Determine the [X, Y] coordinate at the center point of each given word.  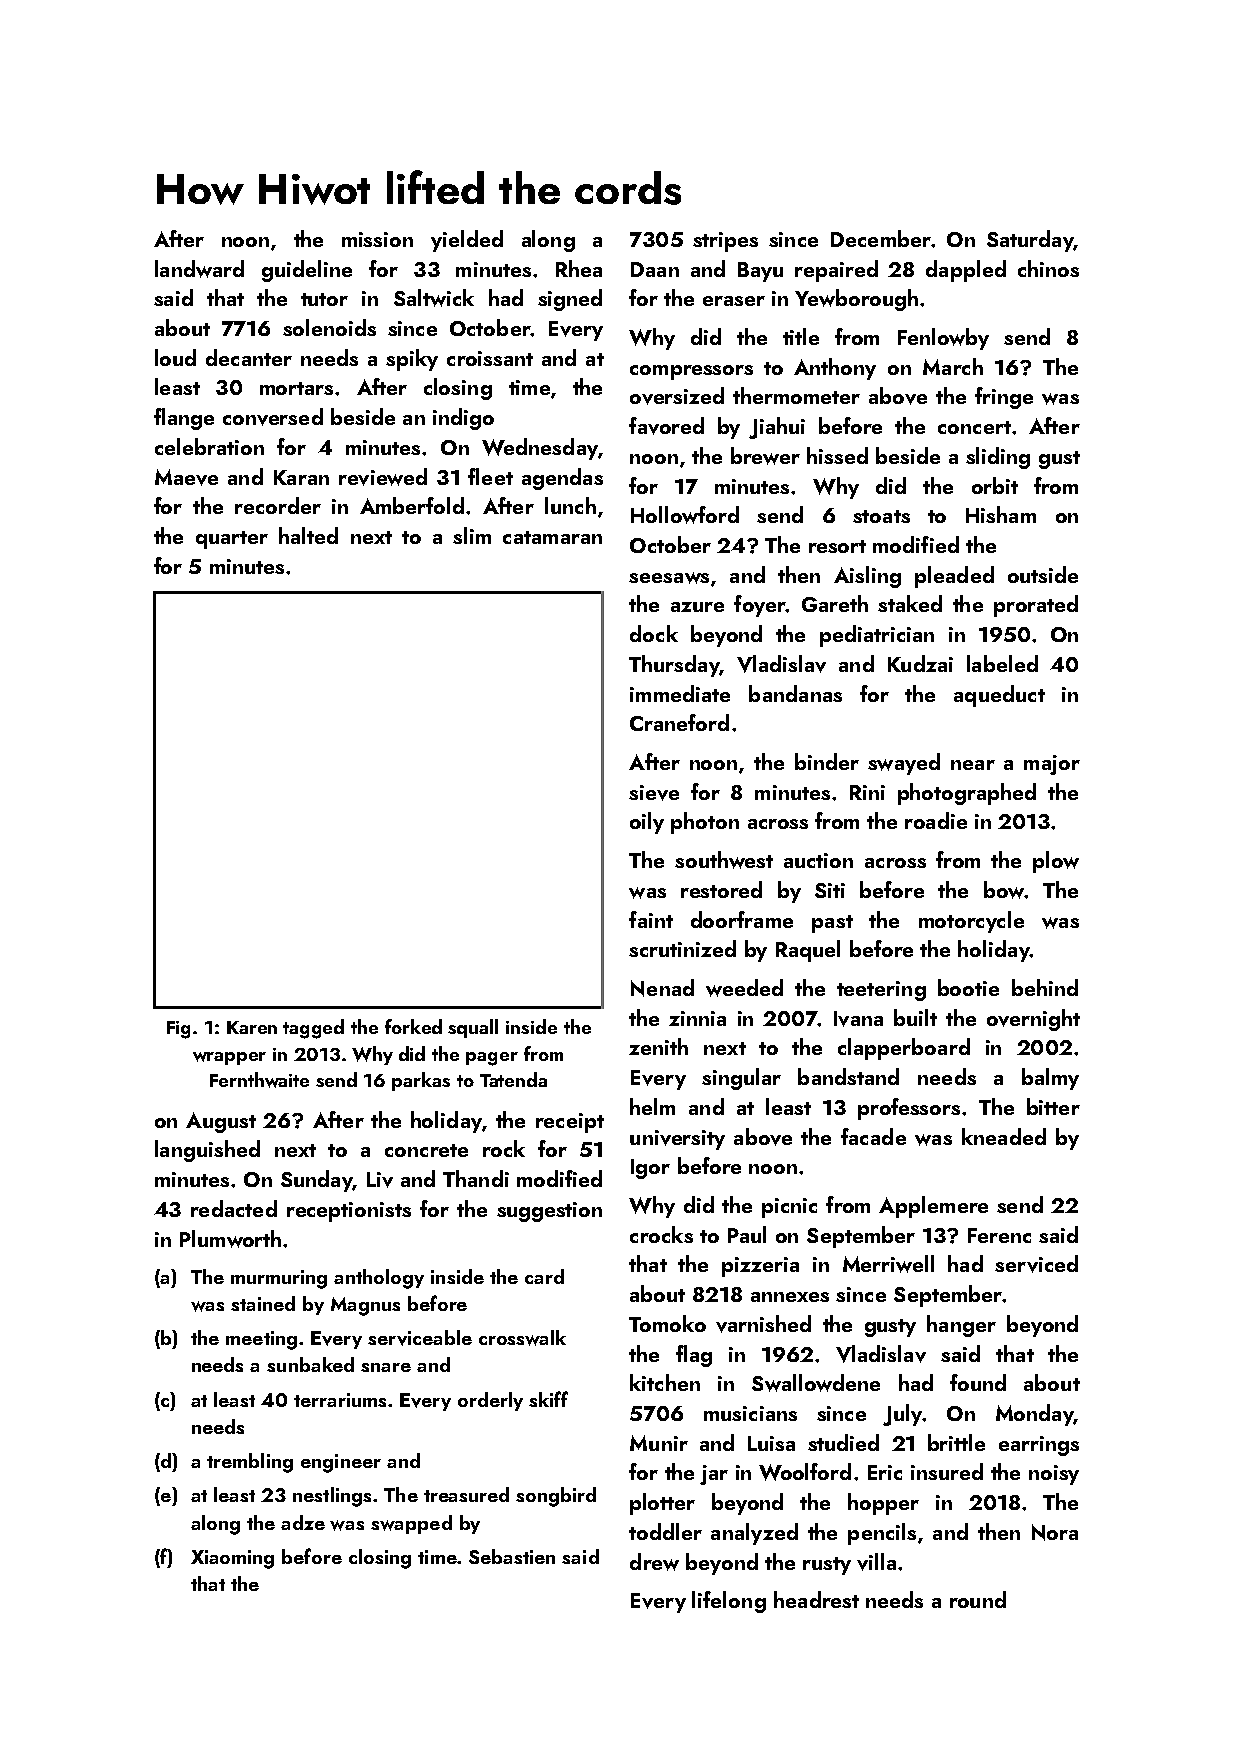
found [978, 1382]
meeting [261, 1340]
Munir [659, 1443]
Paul [747, 1234]
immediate [680, 693]
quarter [232, 540]
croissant [490, 358]
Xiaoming [232, 1559]
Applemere [933, 1207]
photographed [967, 794]
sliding [998, 458]
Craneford [679, 722]
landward [199, 269]
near [973, 765]
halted [308, 535]
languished [207, 1151]
